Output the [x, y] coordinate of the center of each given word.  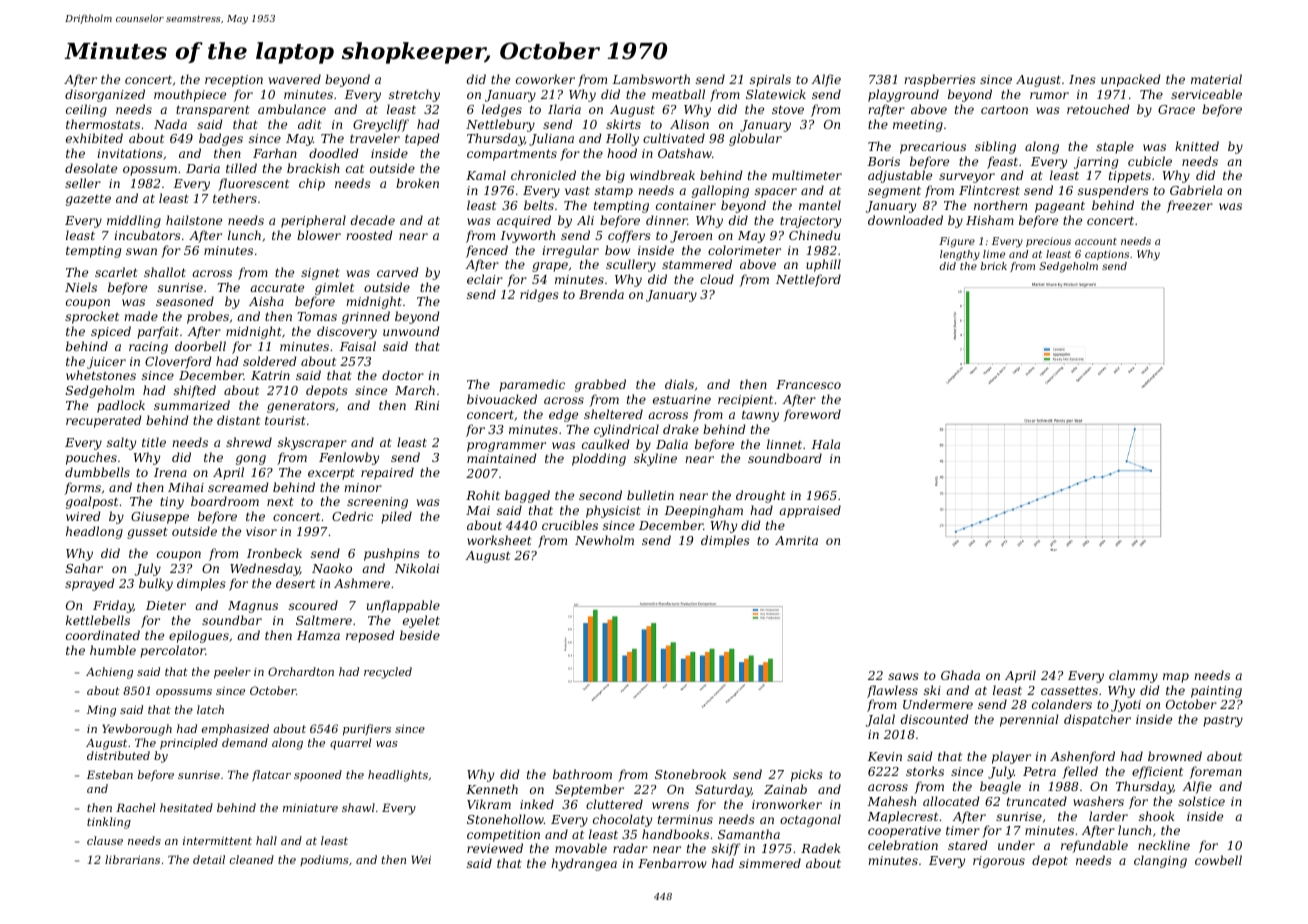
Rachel [135, 807]
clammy [1133, 676]
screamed [238, 487]
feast [1002, 162]
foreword [812, 415]
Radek [821, 848]
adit [310, 124]
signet [320, 274]
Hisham [990, 220]
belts [539, 205]
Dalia [672, 444]
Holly [622, 139]
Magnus [253, 607]
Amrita [796, 540]
